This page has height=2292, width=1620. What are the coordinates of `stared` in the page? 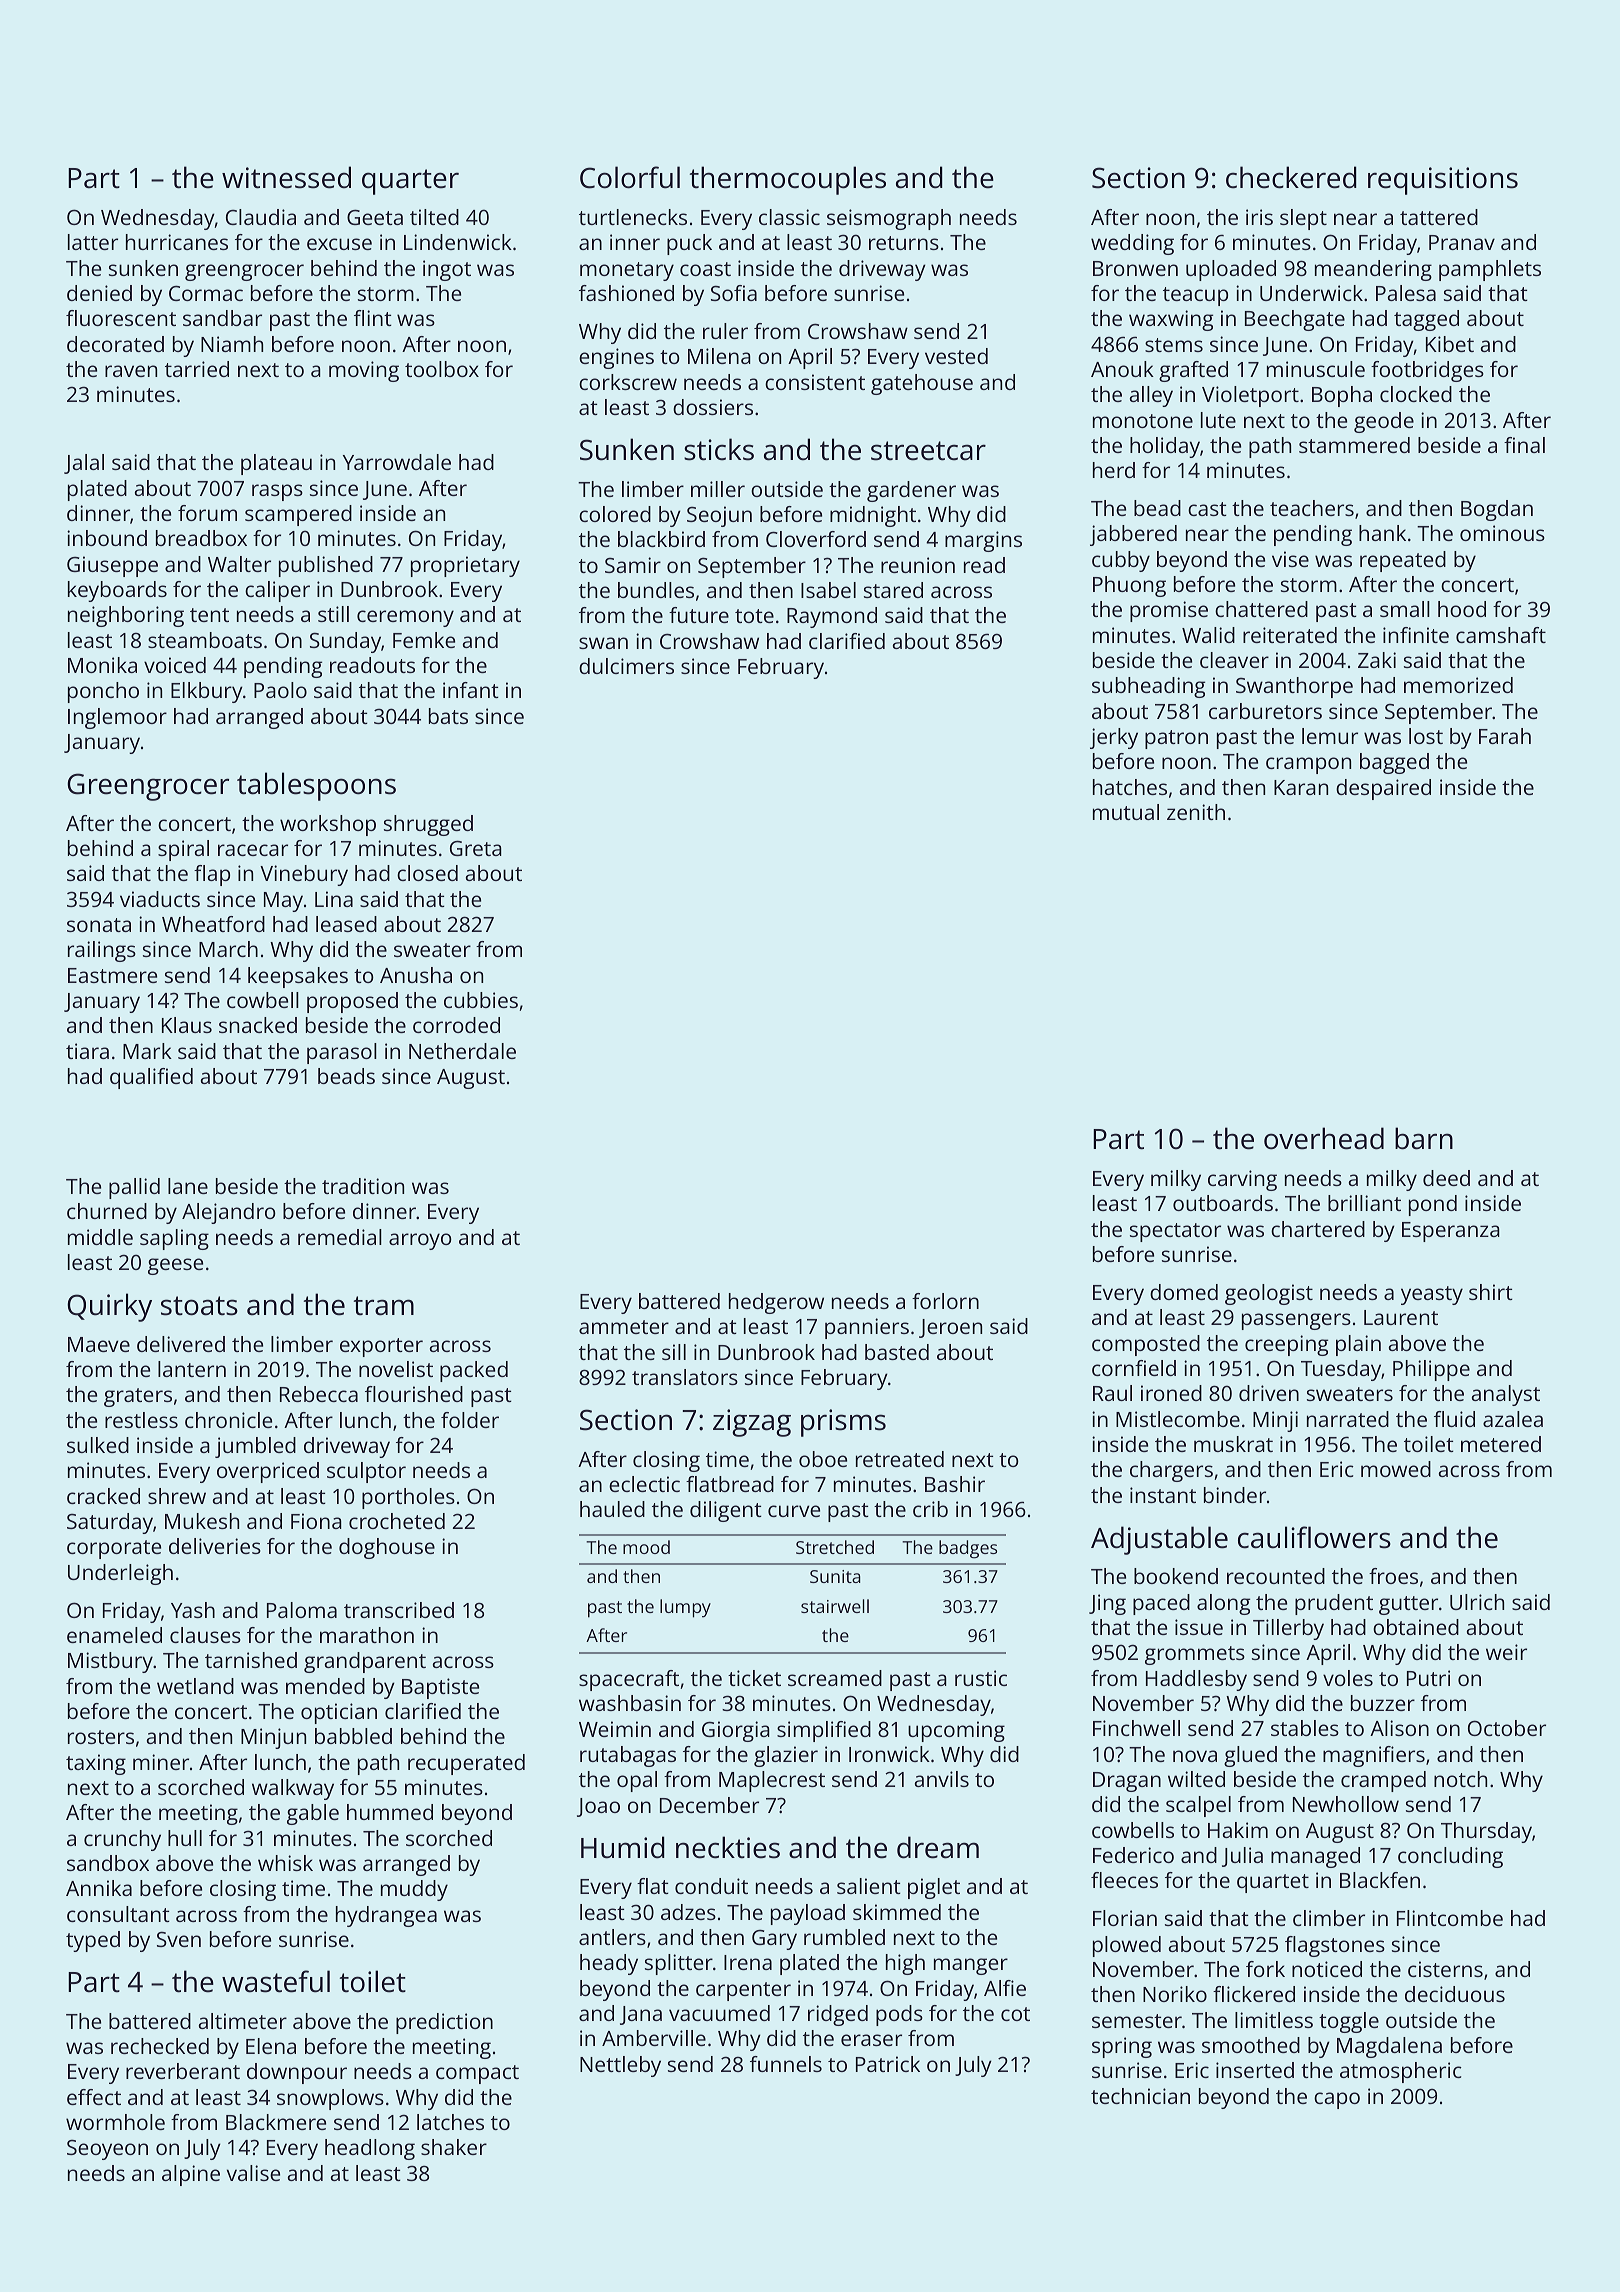 It's located at (893, 590).
